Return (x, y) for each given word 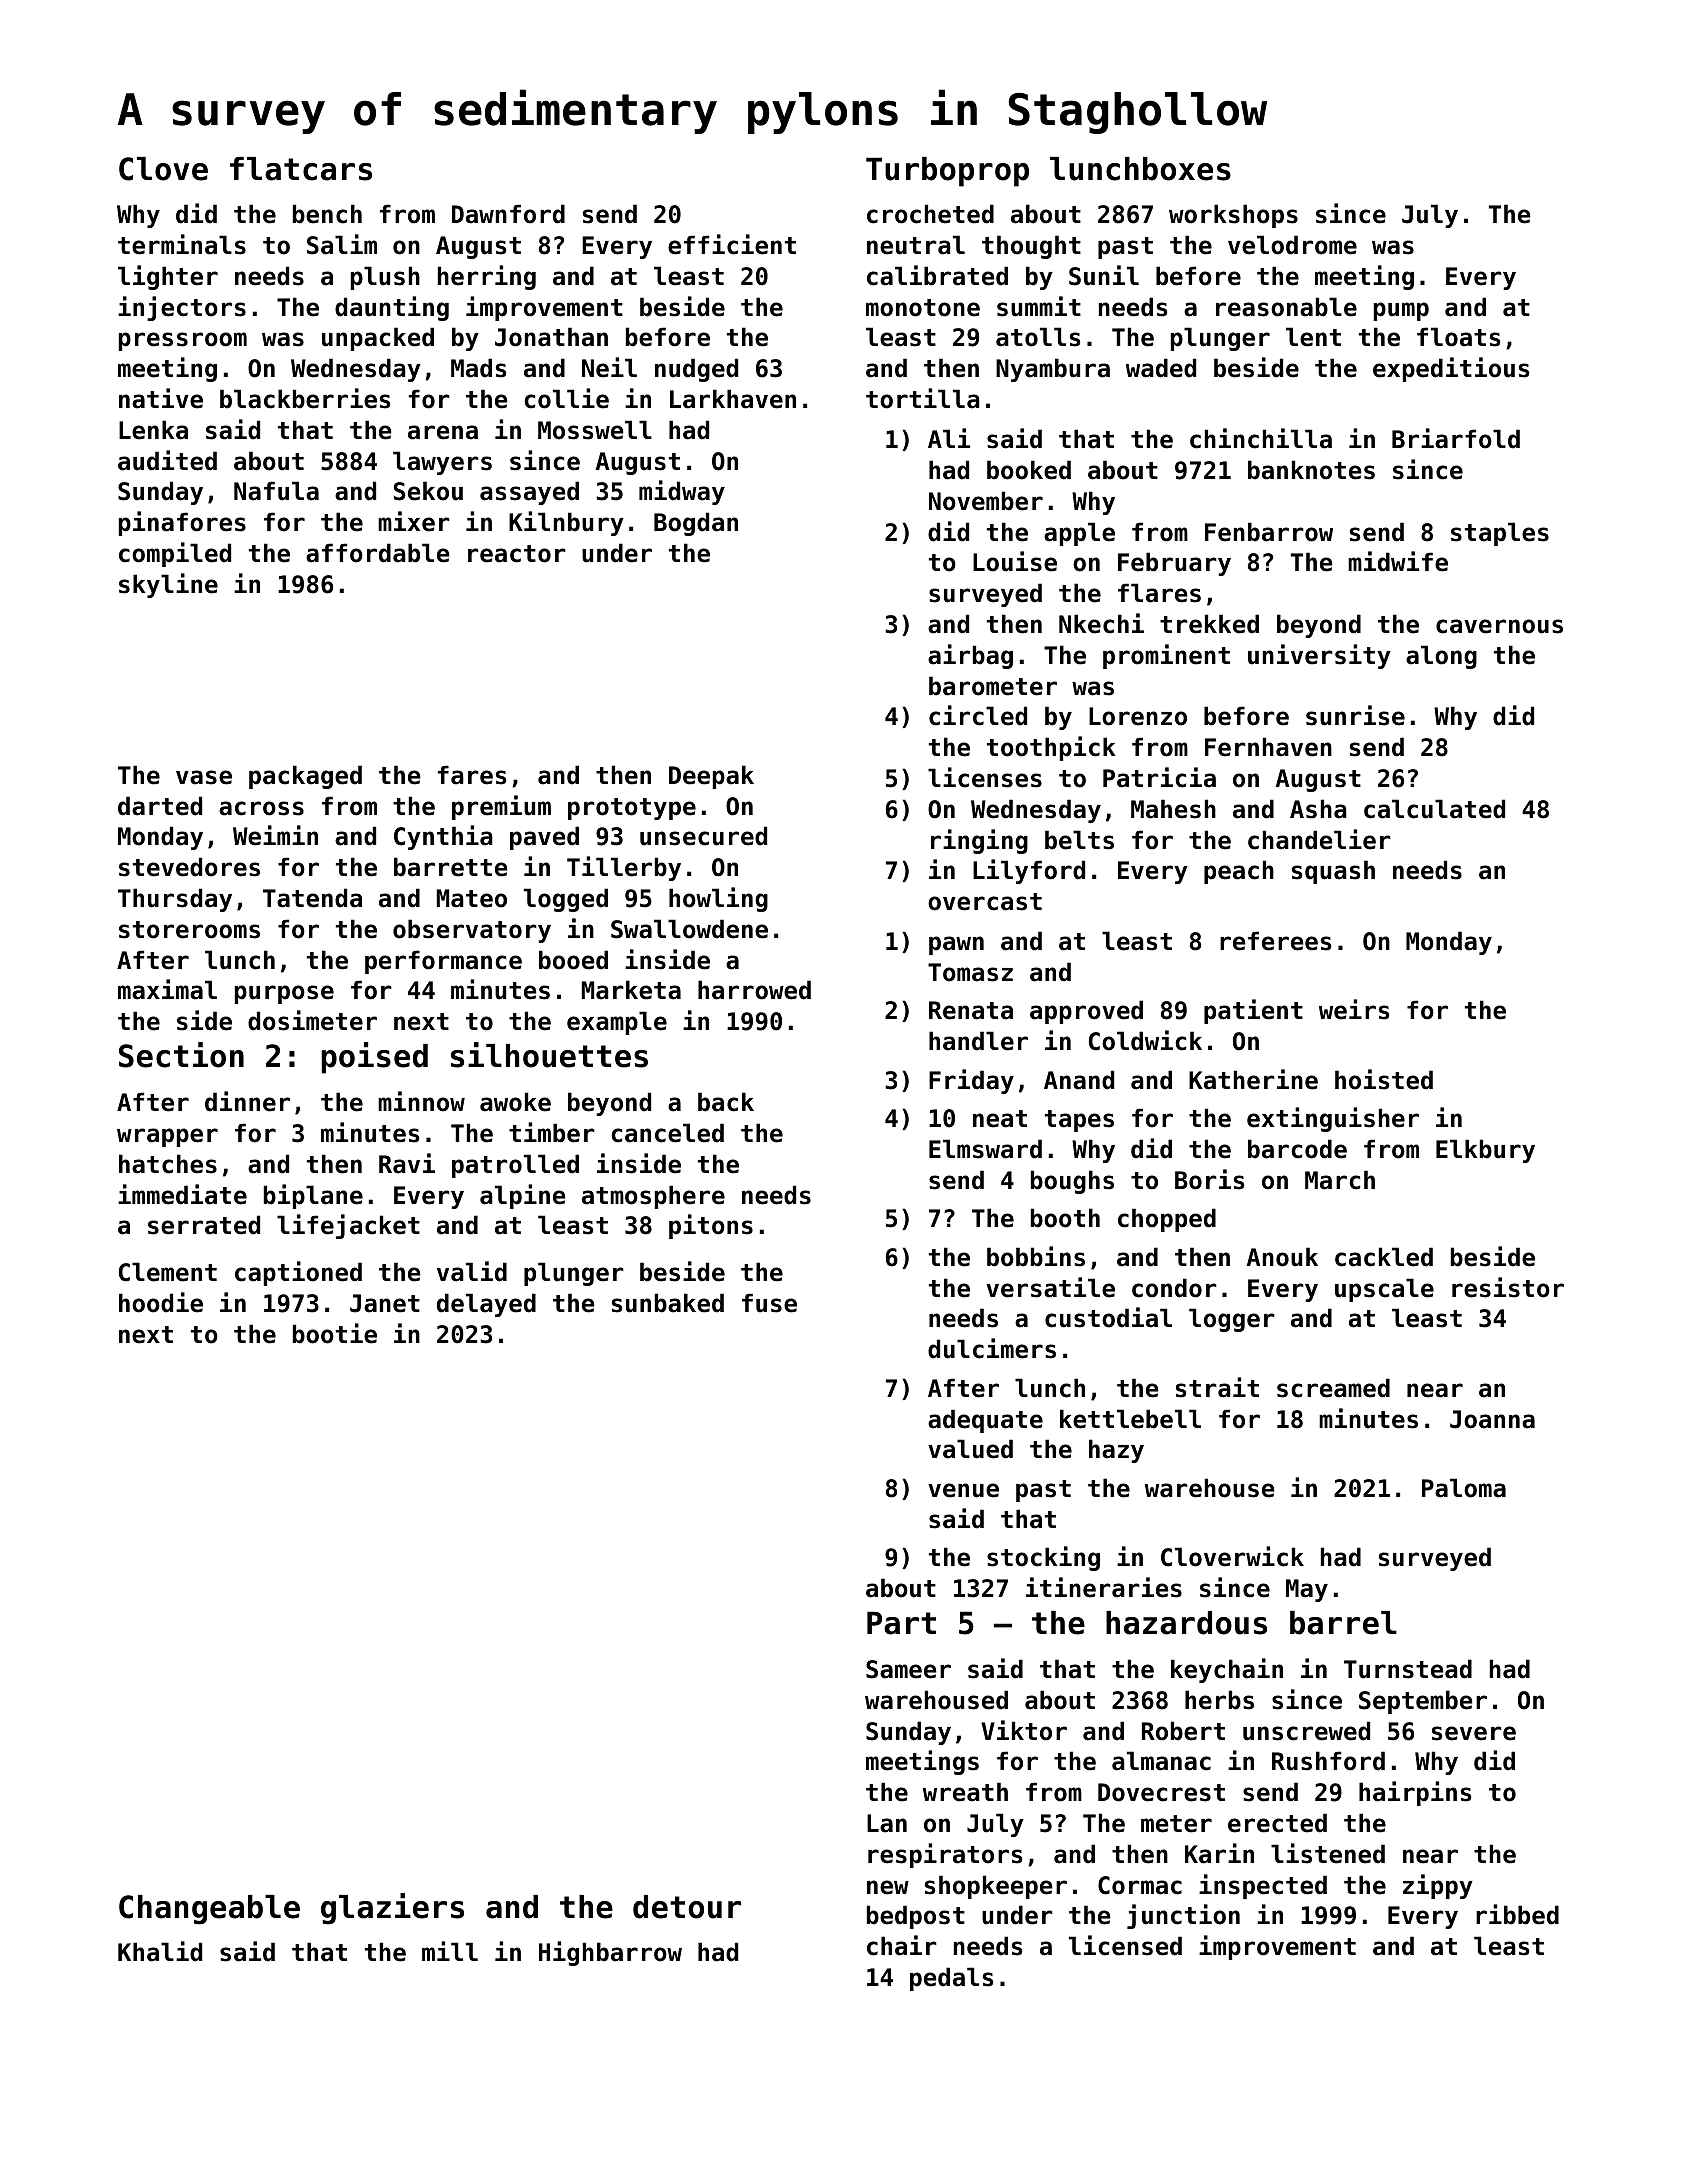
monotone (923, 308)
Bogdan (696, 524)
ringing (979, 841)
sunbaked (668, 1303)
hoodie (161, 1302)
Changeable (209, 1910)
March (1340, 1180)
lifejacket (348, 1226)
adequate (985, 1421)
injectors (182, 308)
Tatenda (312, 898)
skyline (168, 585)
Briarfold (1456, 438)
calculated (1434, 809)
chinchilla (1261, 438)
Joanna (1492, 1419)
